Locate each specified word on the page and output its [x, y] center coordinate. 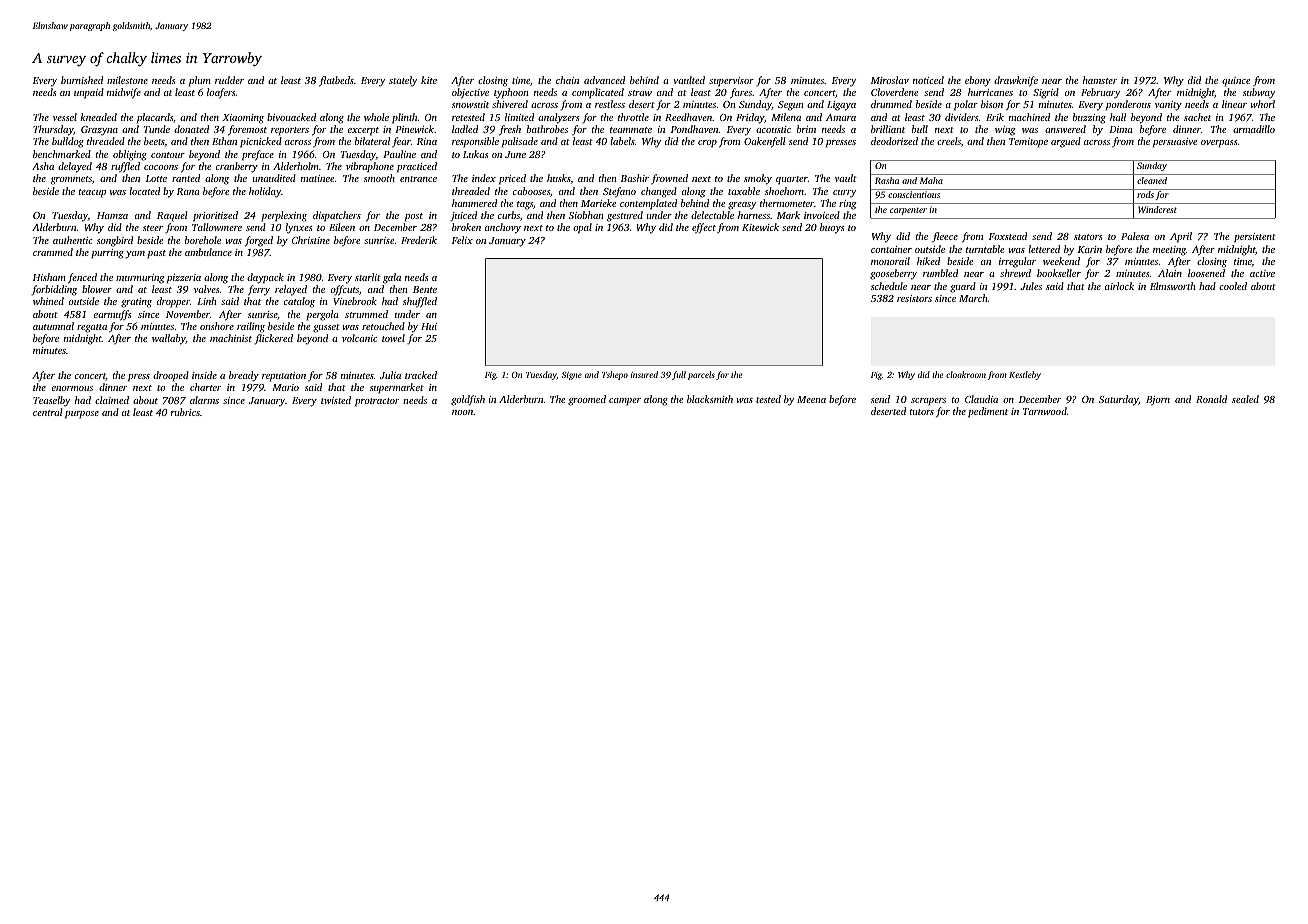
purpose [82, 415]
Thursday [53, 130]
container [891, 249]
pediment [988, 412]
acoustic [773, 129]
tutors [922, 412]
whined [48, 301]
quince [1236, 82]
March [973, 298]
